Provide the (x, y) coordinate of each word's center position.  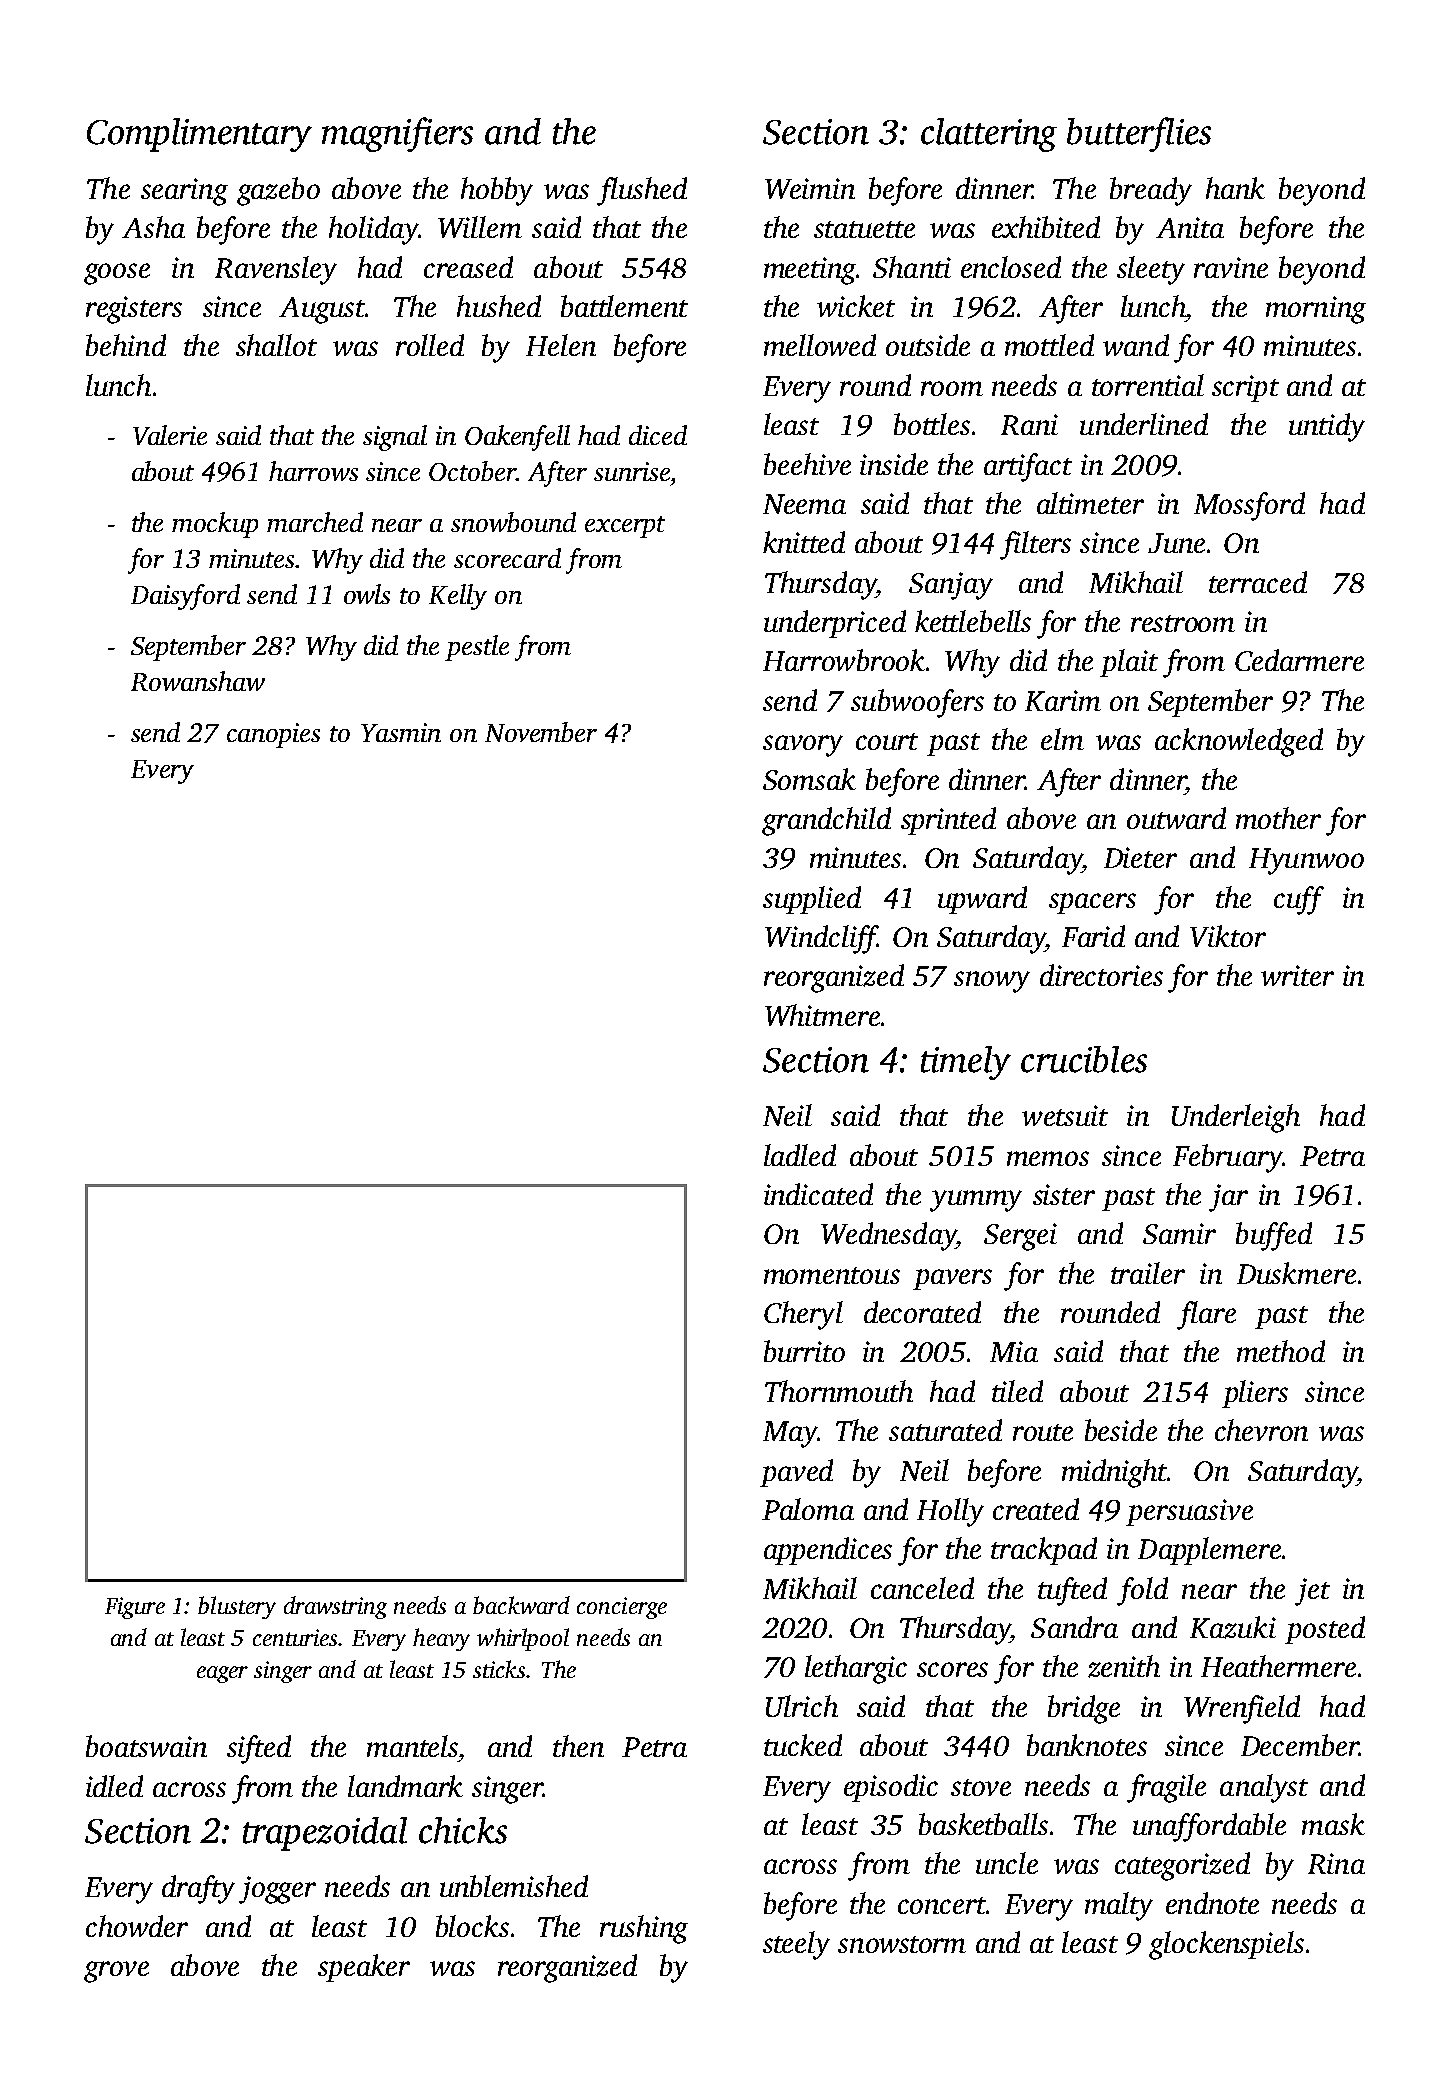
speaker (364, 1968)
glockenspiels (1226, 1945)
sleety (1151, 270)
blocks (472, 1926)
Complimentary (199, 135)
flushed (642, 191)
